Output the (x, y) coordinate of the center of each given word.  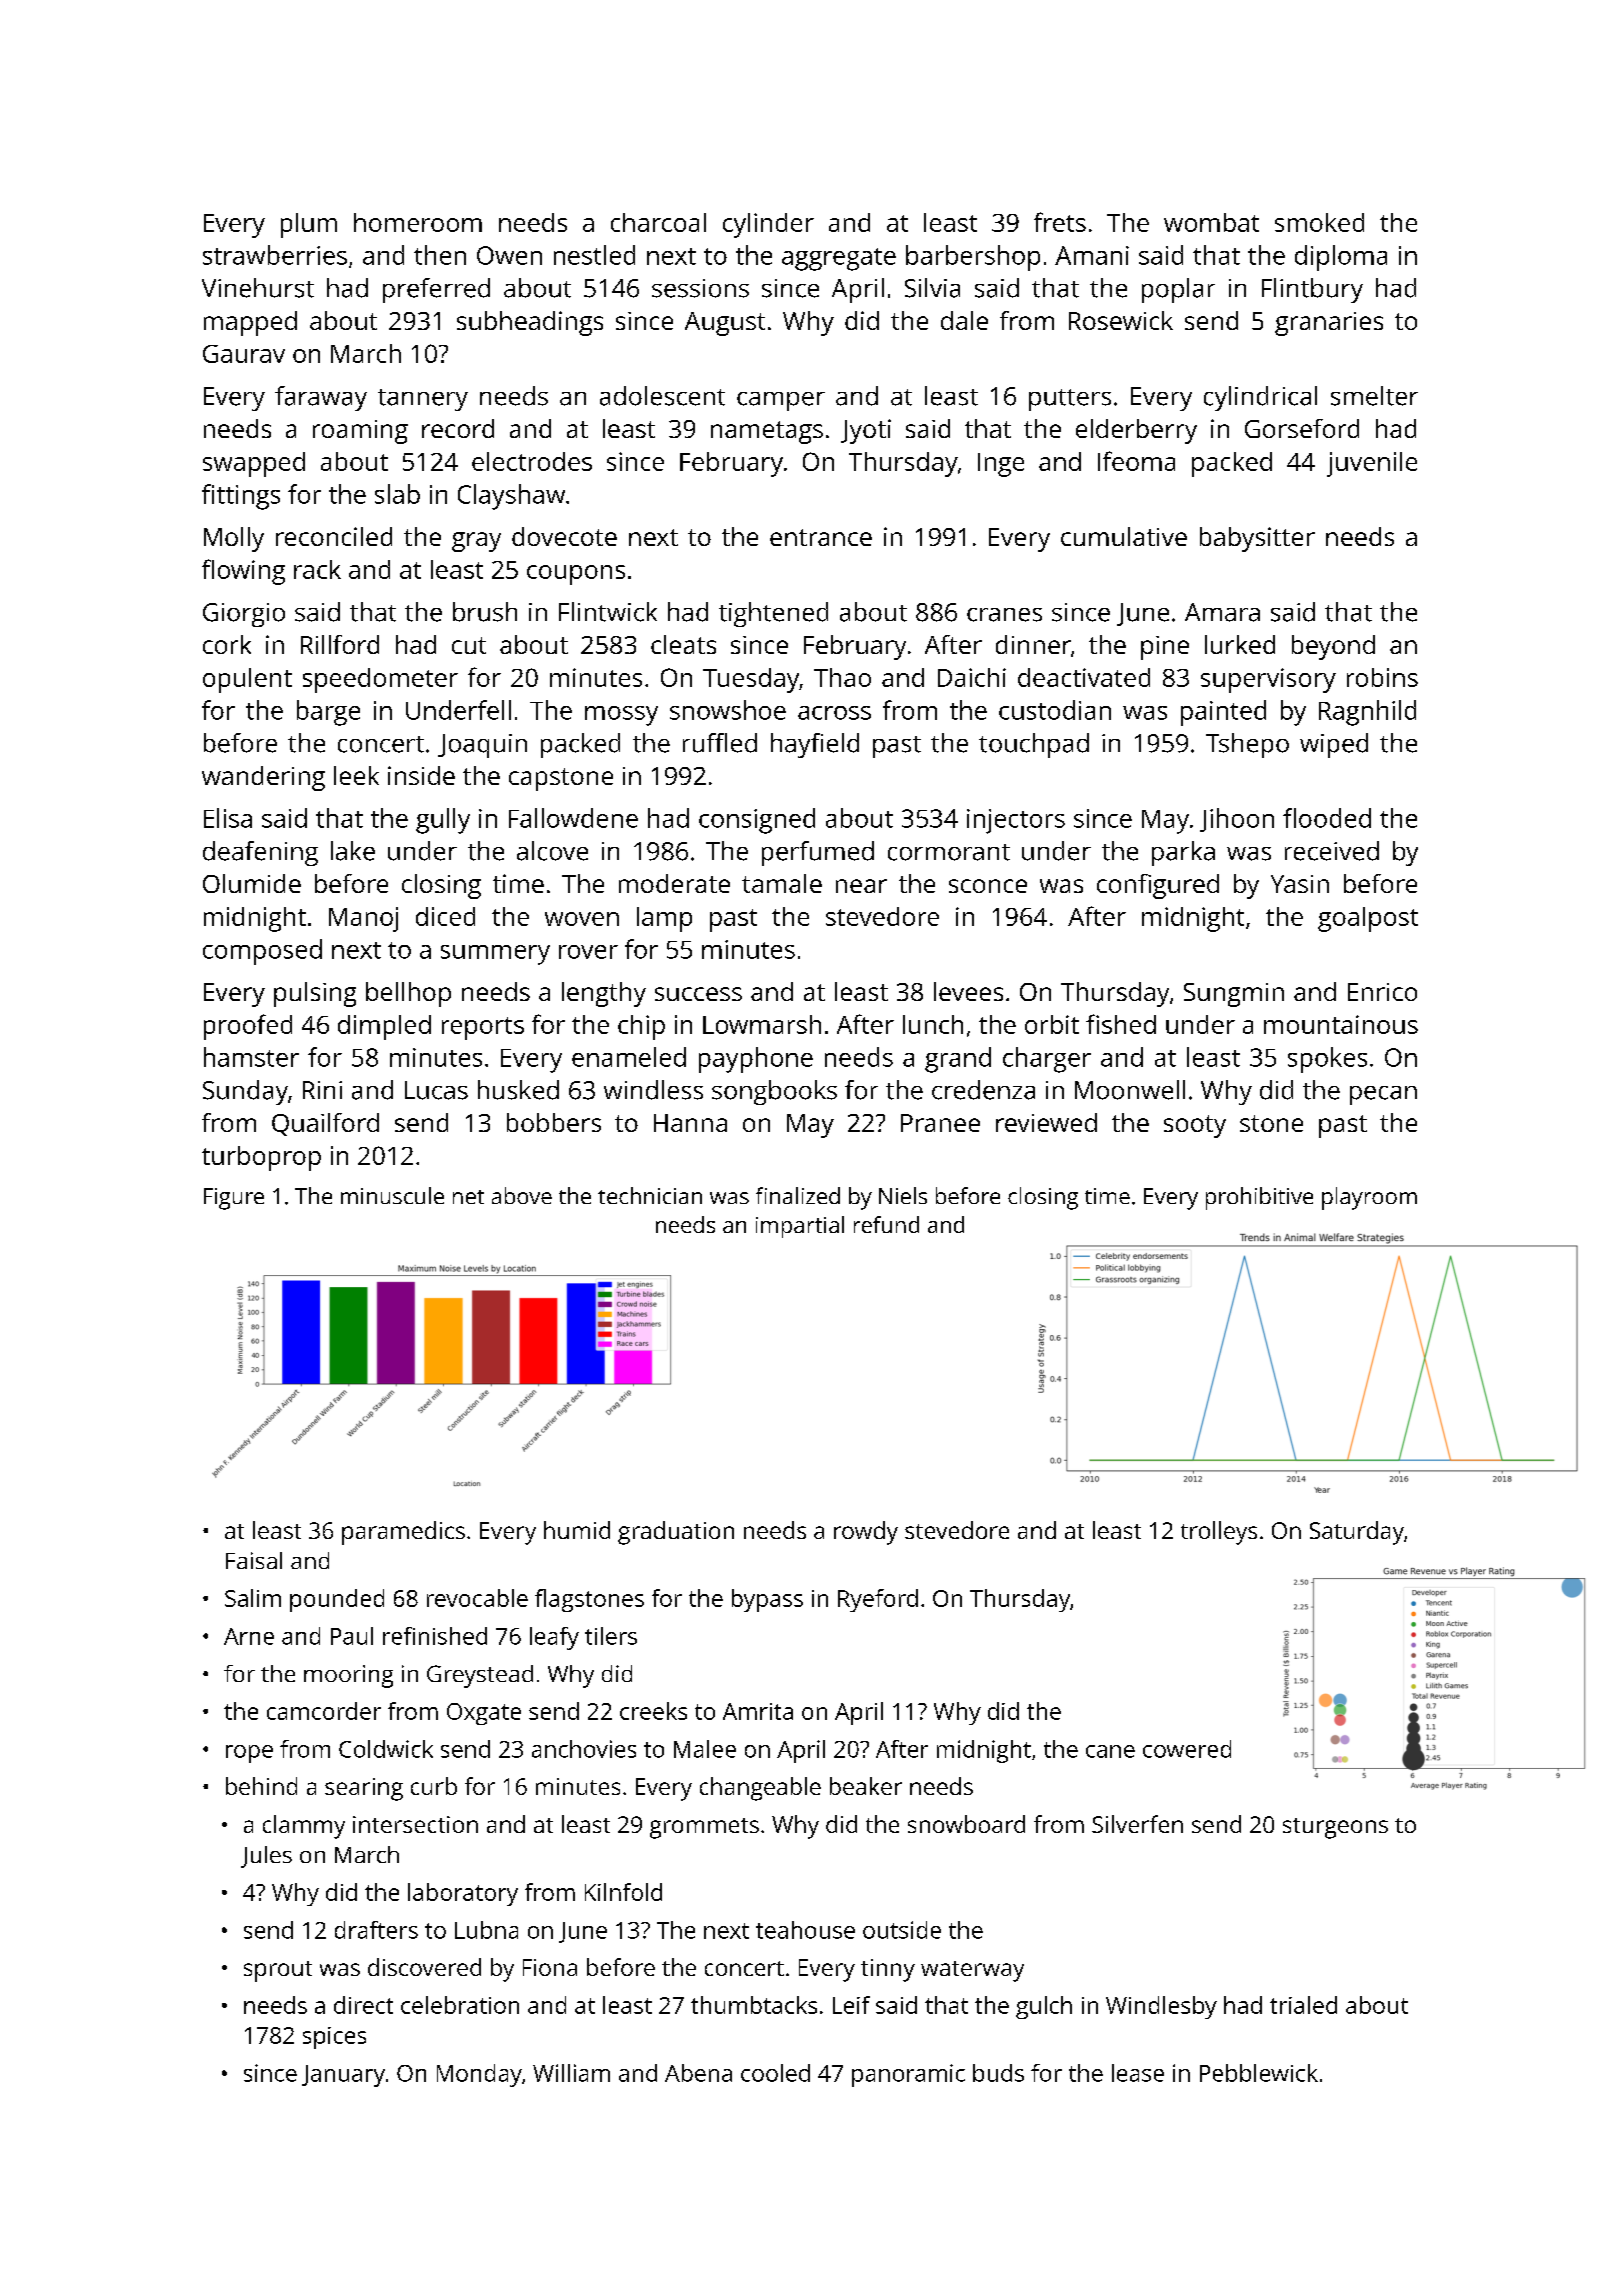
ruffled (720, 743)
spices (334, 2038)
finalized (798, 1195)
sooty (1195, 1126)
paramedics (403, 1533)
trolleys (1219, 1533)
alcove (552, 851)
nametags (767, 432)
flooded (1327, 818)
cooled (775, 2073)
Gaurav (244, 354)
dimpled (384, 1027)
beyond (1333, 647)
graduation (676, 1533)
